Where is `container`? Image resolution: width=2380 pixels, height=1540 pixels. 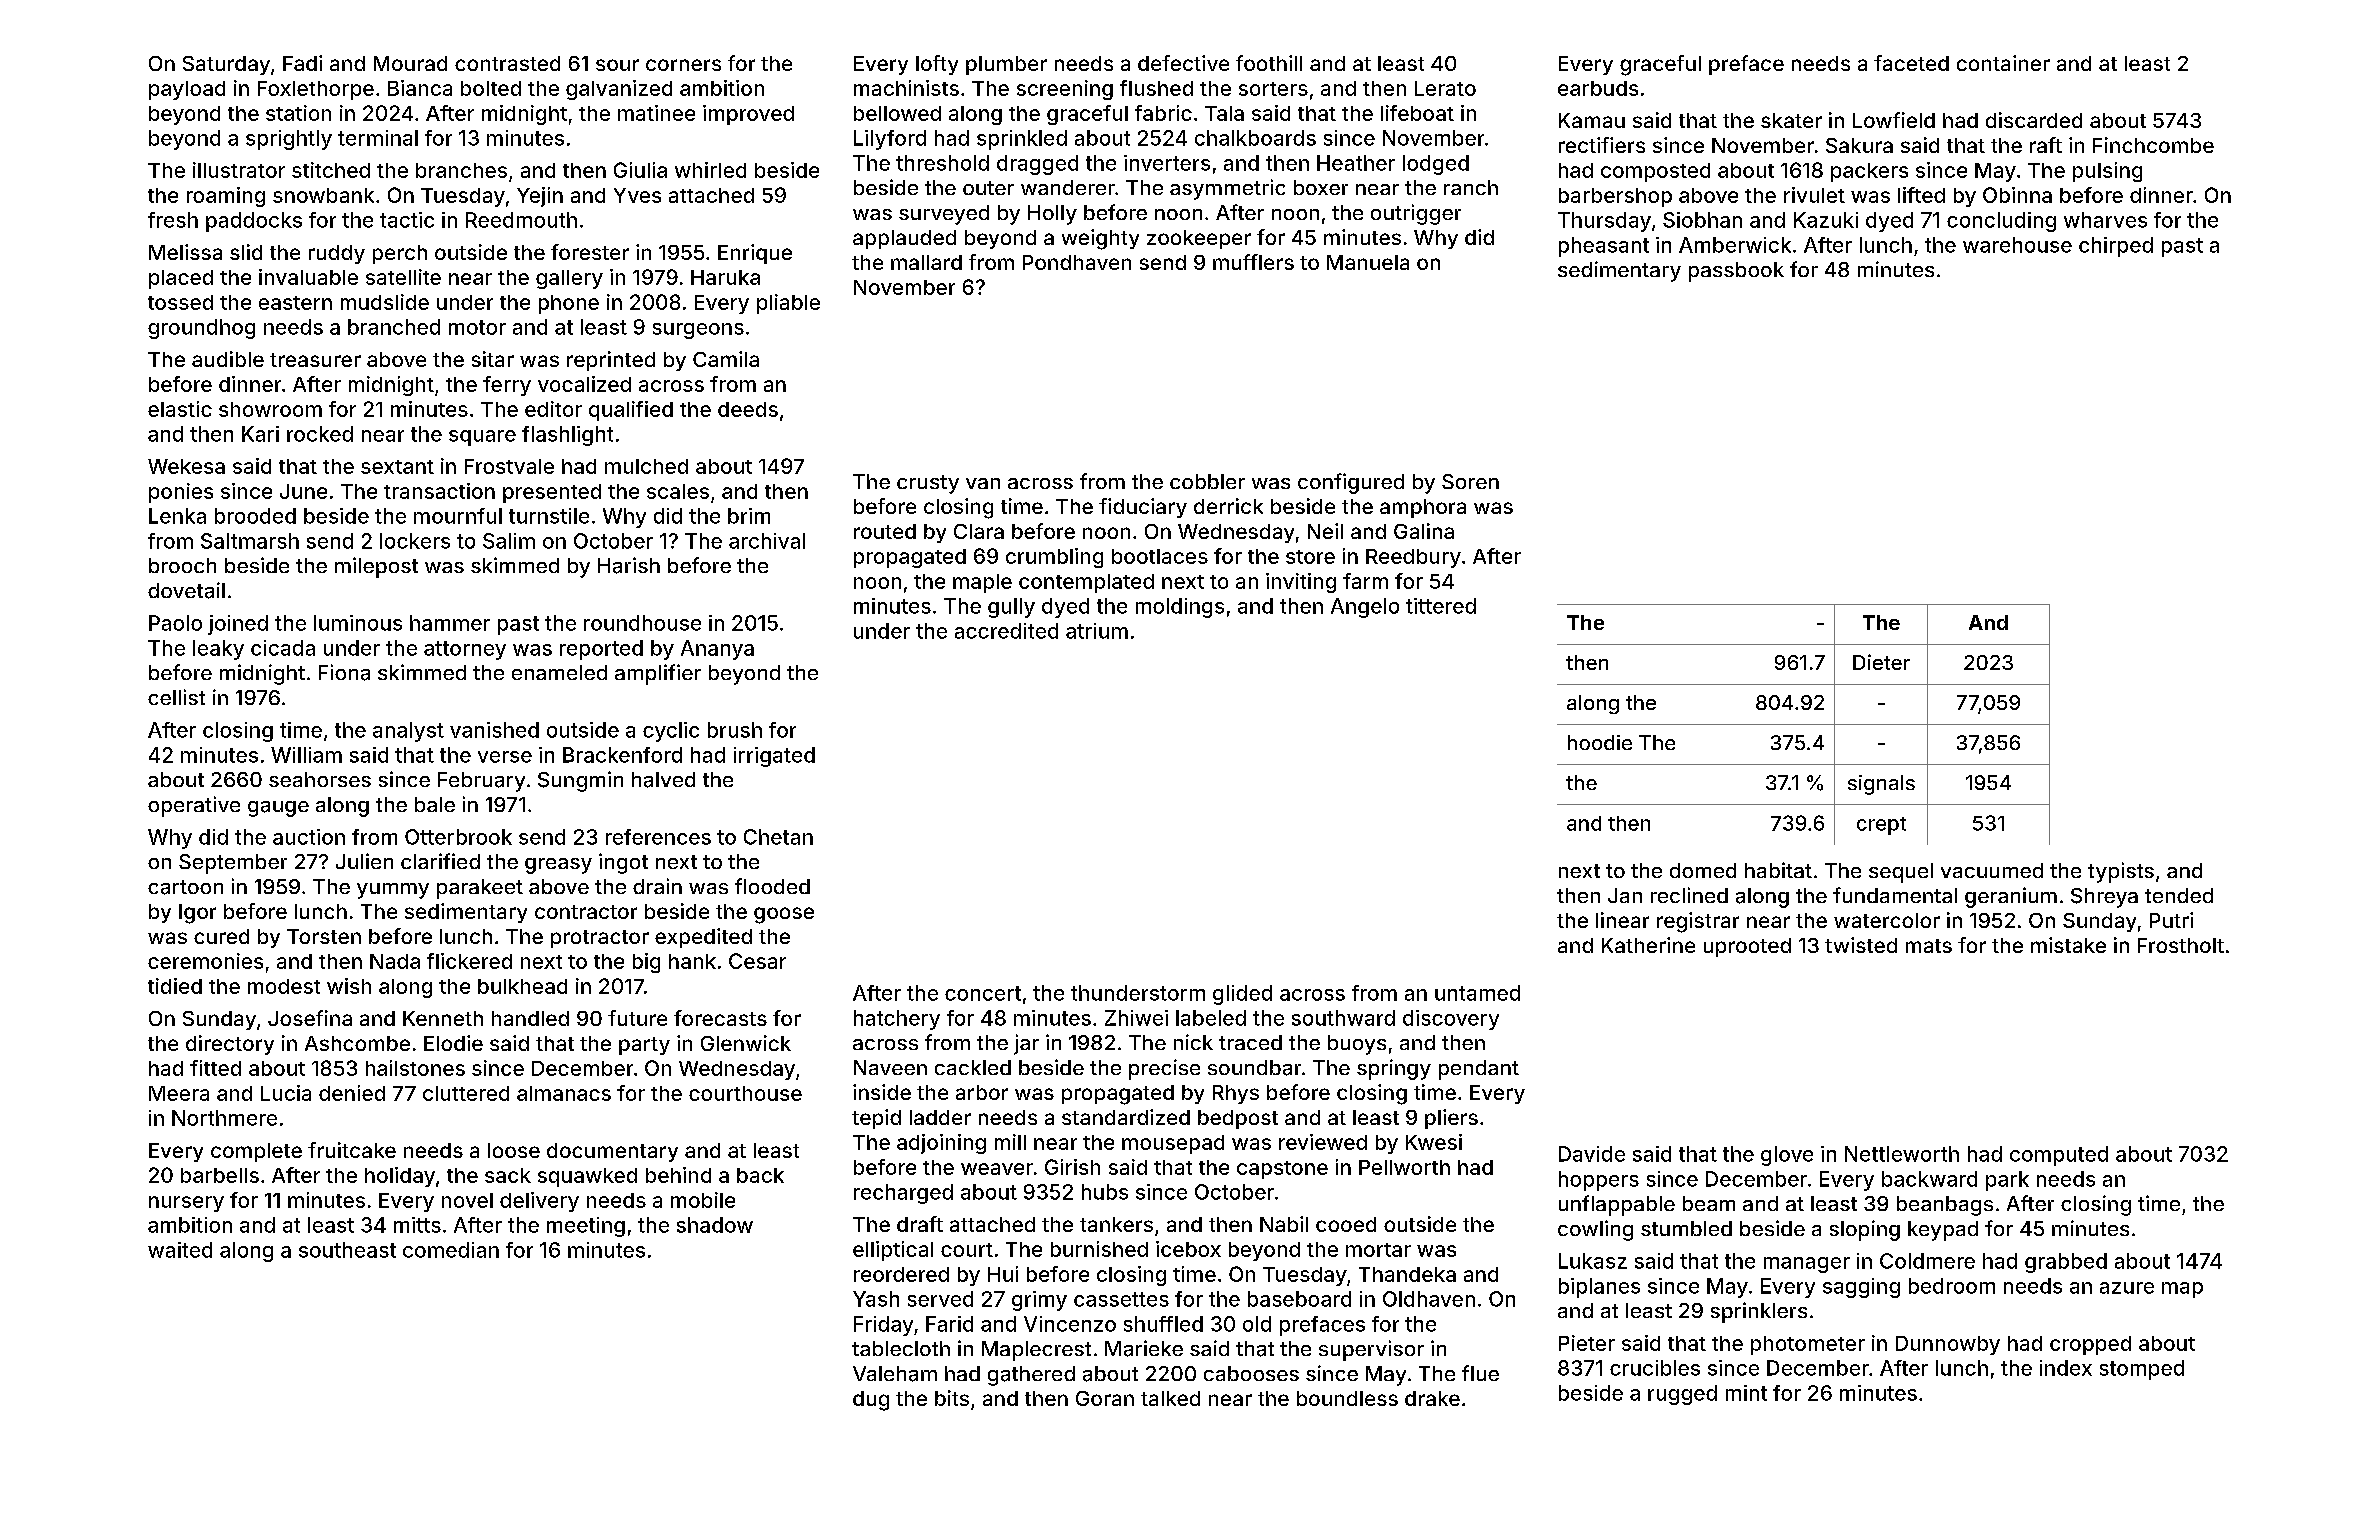
container is located at coordinates (2003, 63).
